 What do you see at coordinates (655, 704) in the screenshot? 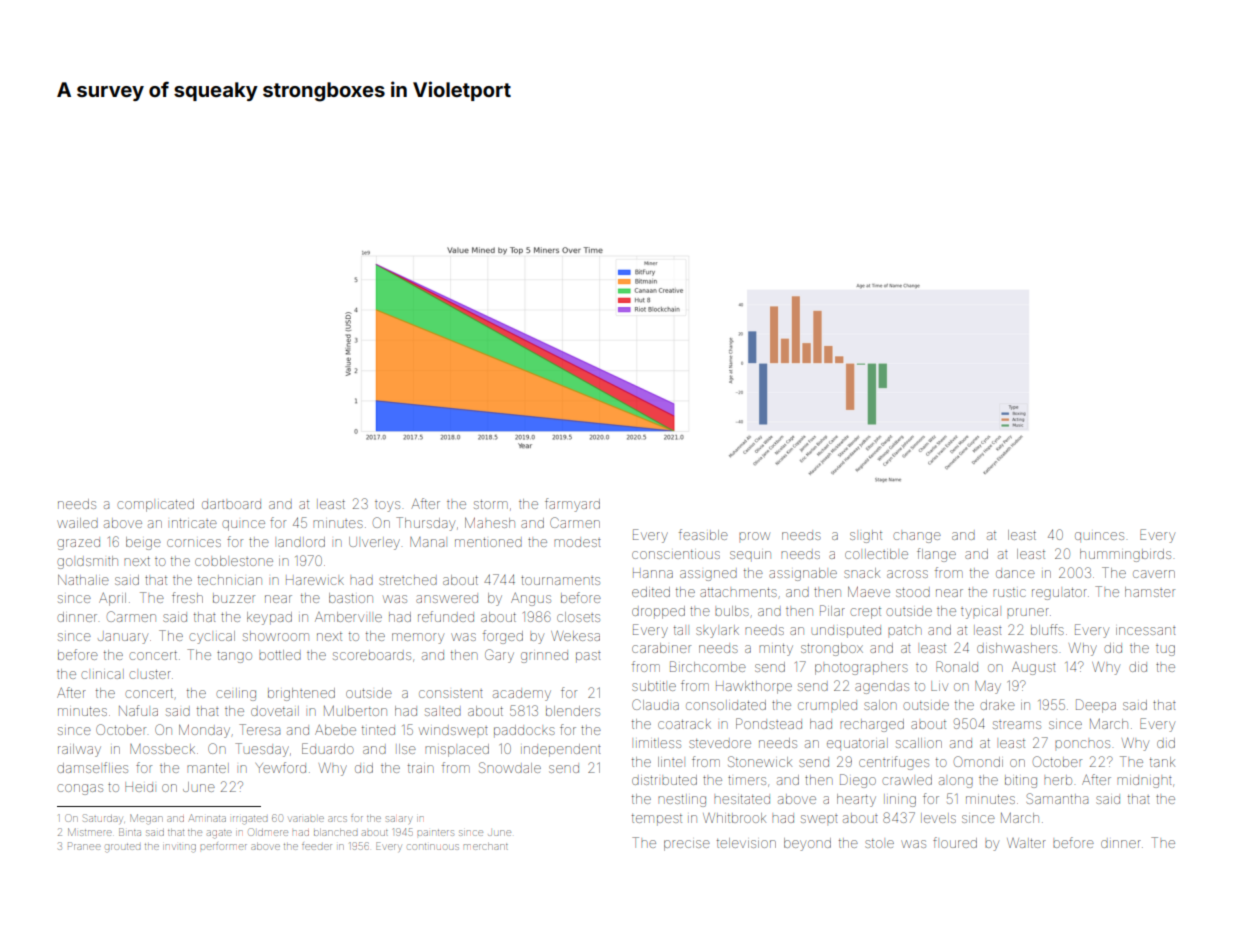
I see `Claudia` at bounding box center [655, 704].
